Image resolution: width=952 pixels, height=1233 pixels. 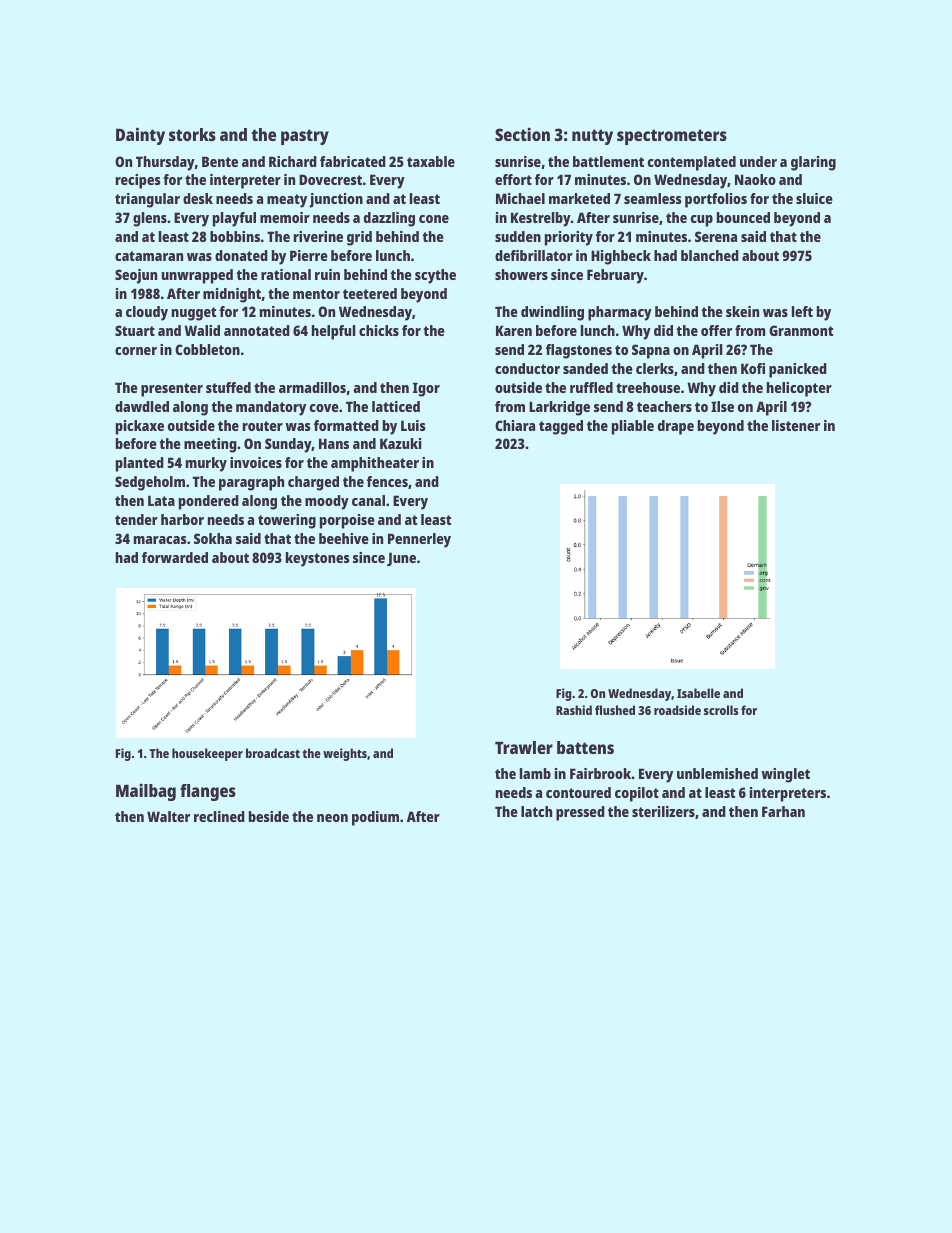 What do you see at coordinates (522, 134) in the page?
I see `Section` at bounding box center [522, 134].
